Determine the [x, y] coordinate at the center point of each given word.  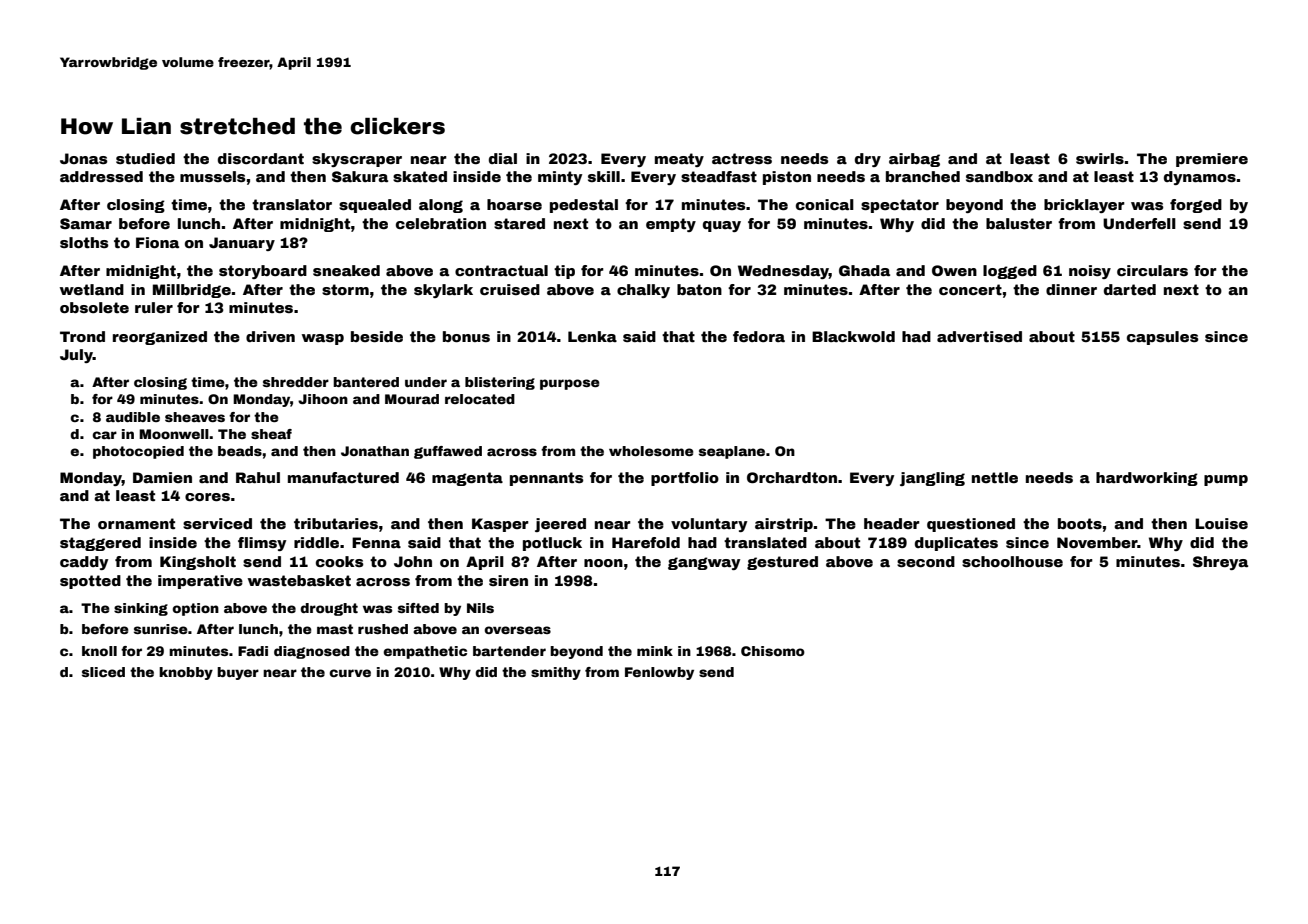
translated [765, 542]
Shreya [1220, 563]
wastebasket [299, 580]
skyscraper [357, 160]
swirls [1100, 158]
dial [503, 158]
